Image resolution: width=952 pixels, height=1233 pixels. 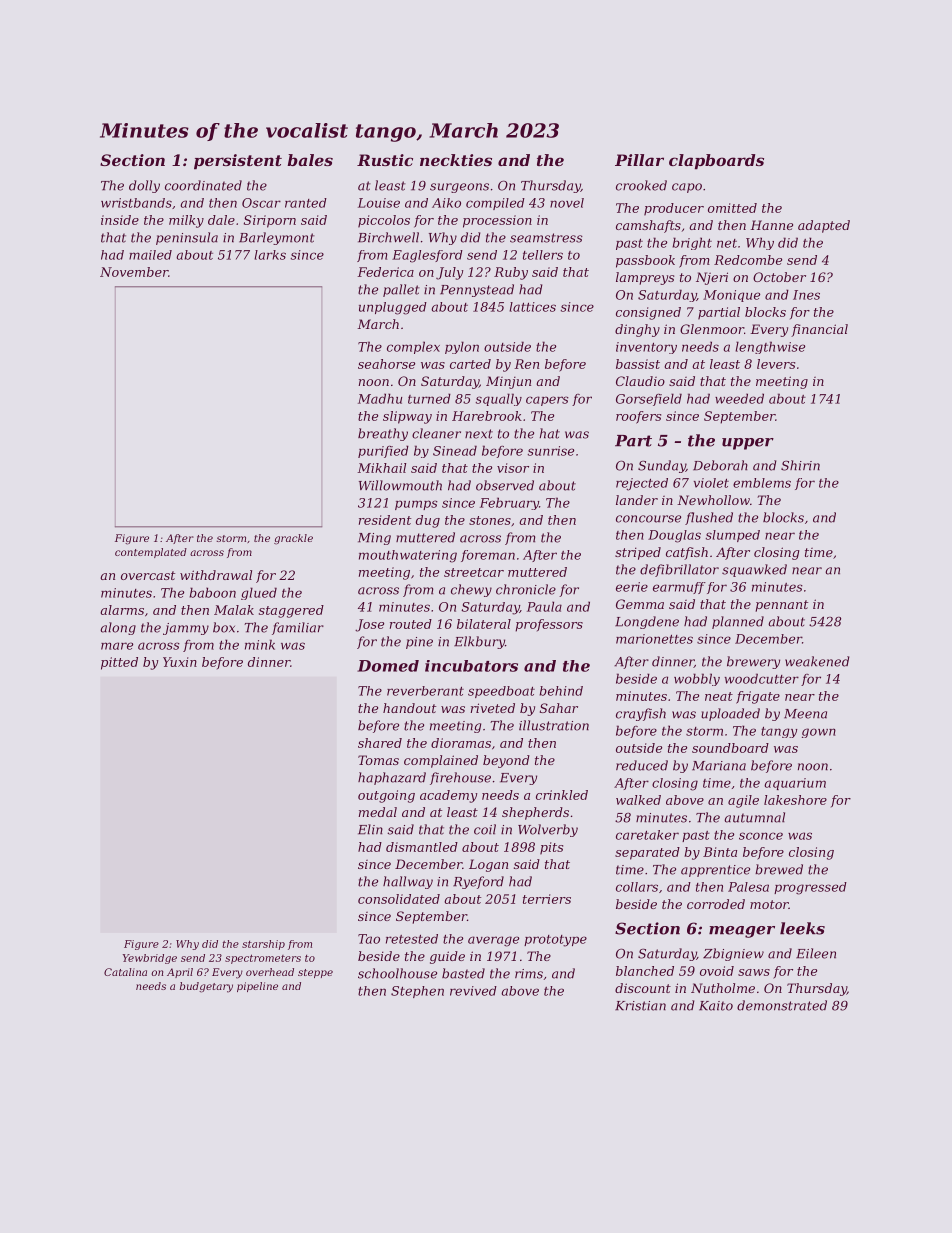 I want to click on crooked, so click(x=641, y=185).
